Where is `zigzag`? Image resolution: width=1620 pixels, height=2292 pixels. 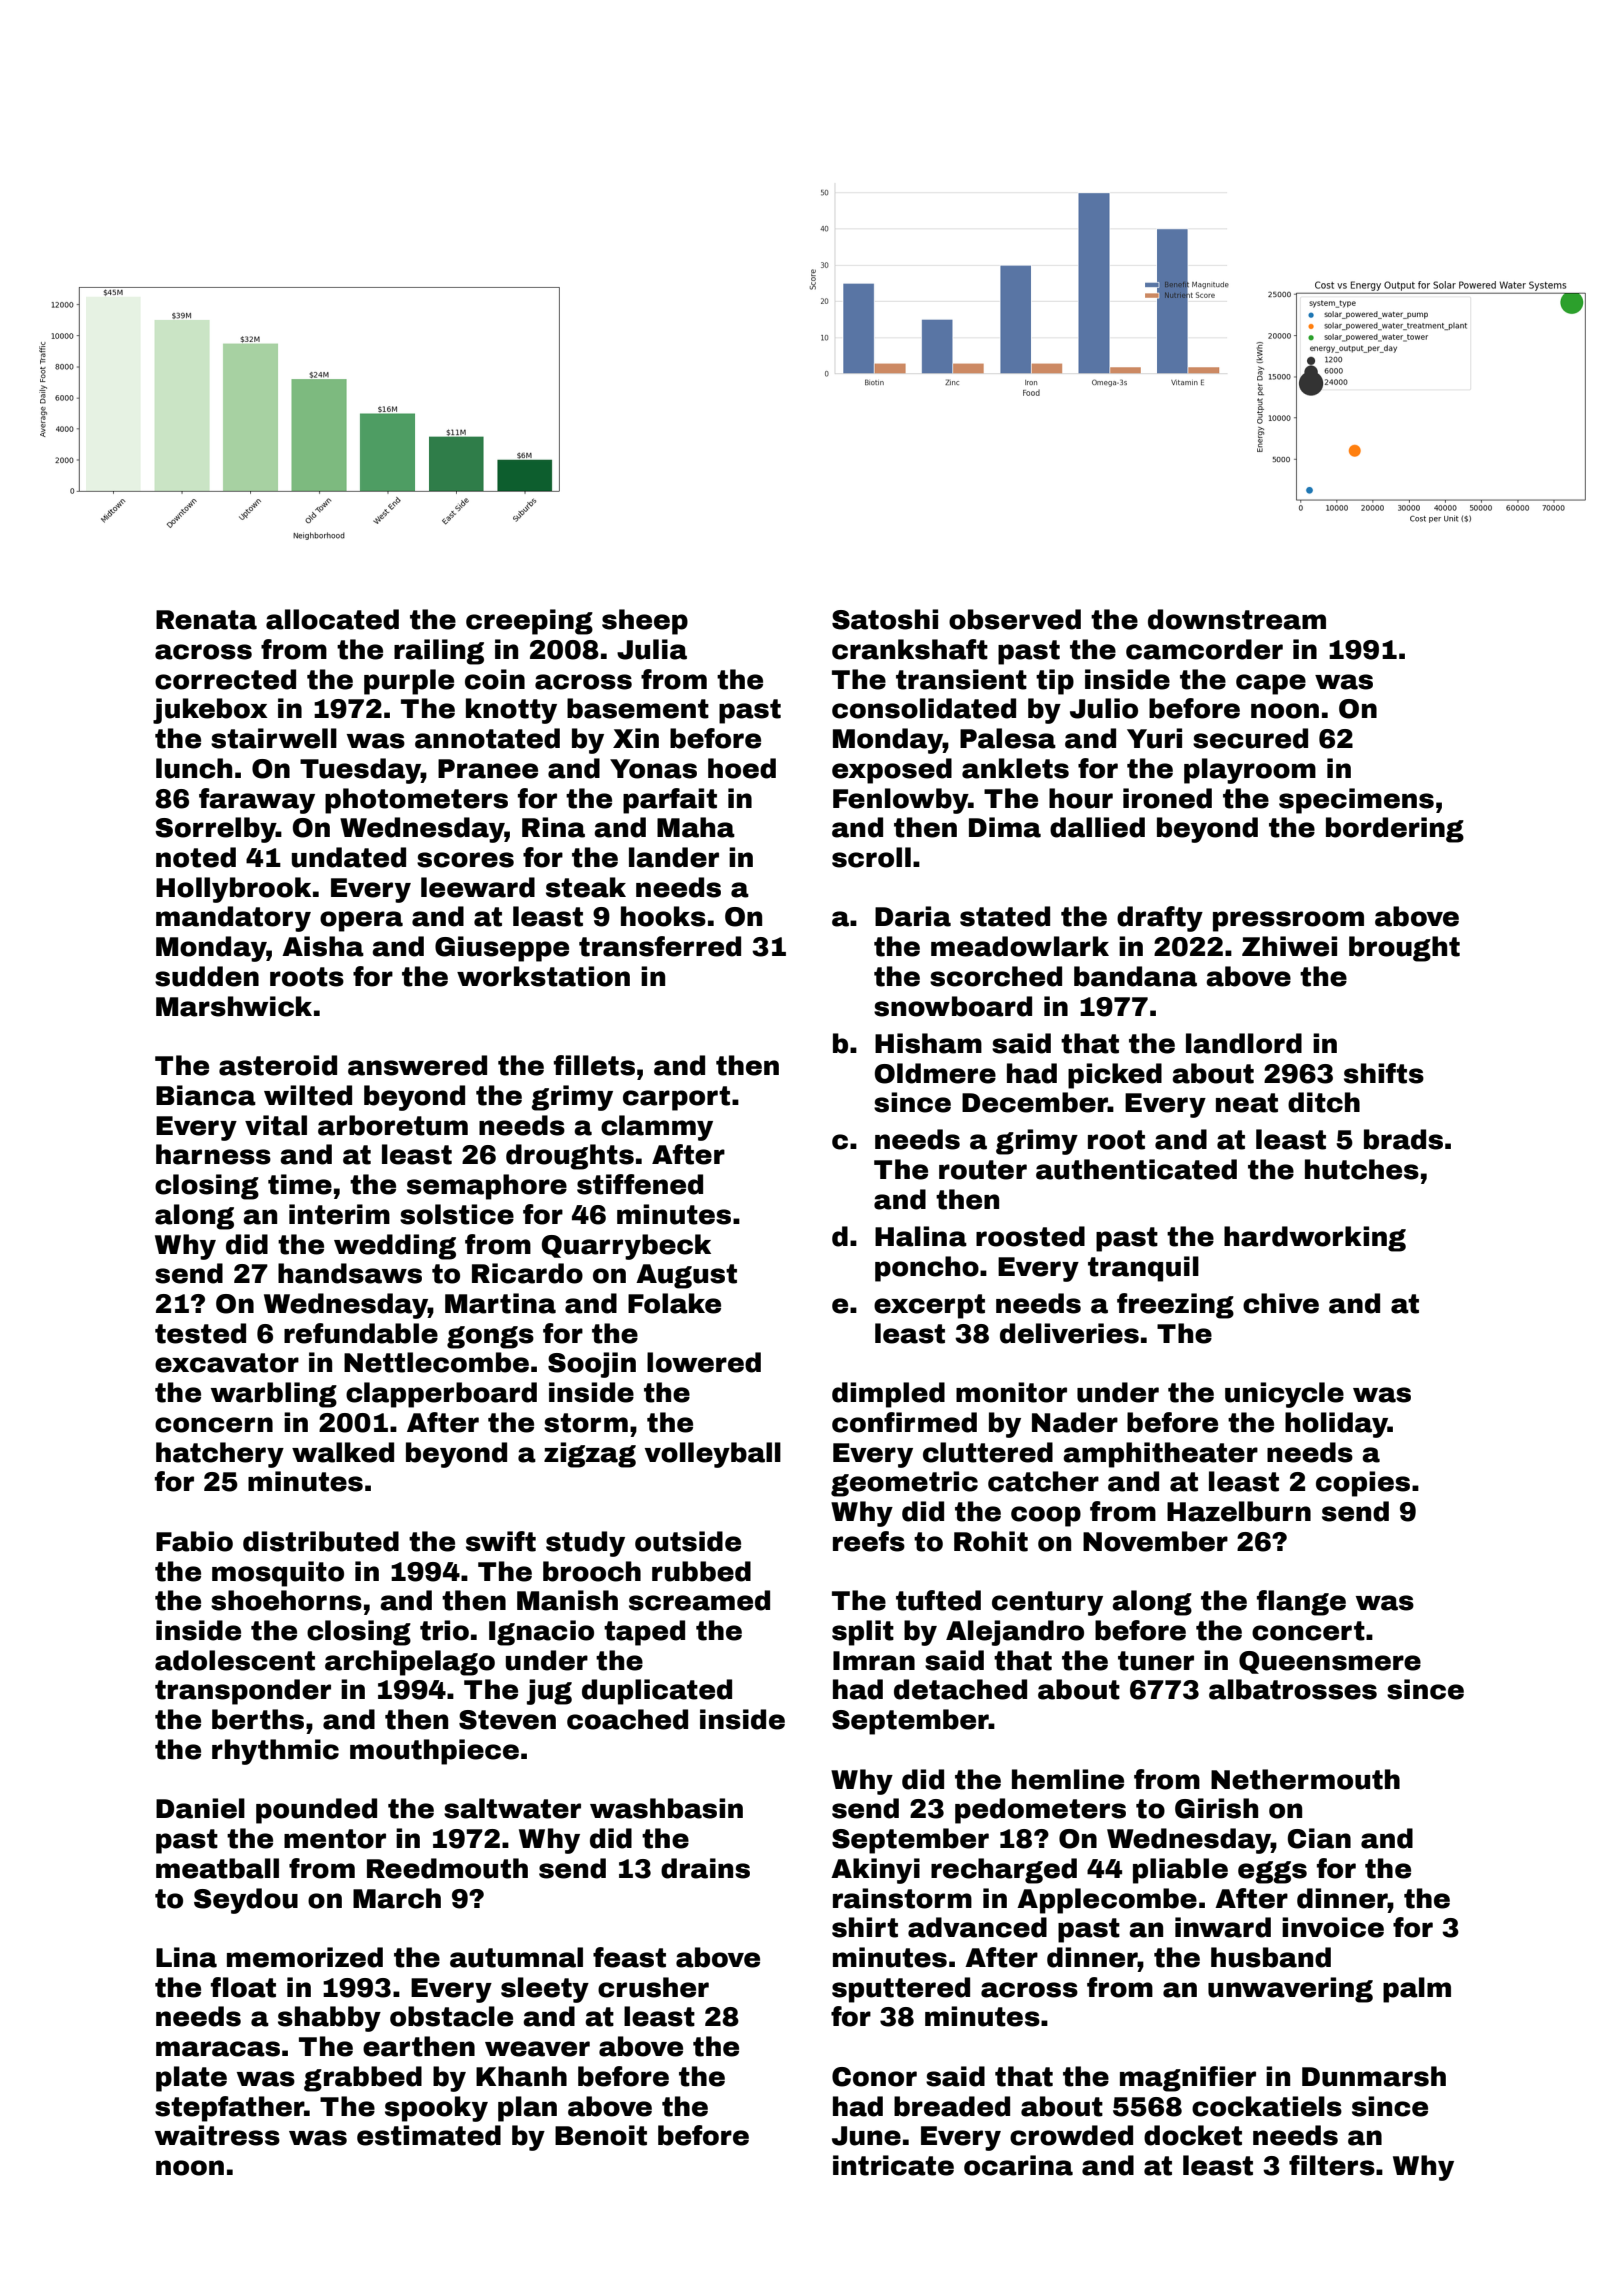
zigzag is located at coordinates (590, 1455).
